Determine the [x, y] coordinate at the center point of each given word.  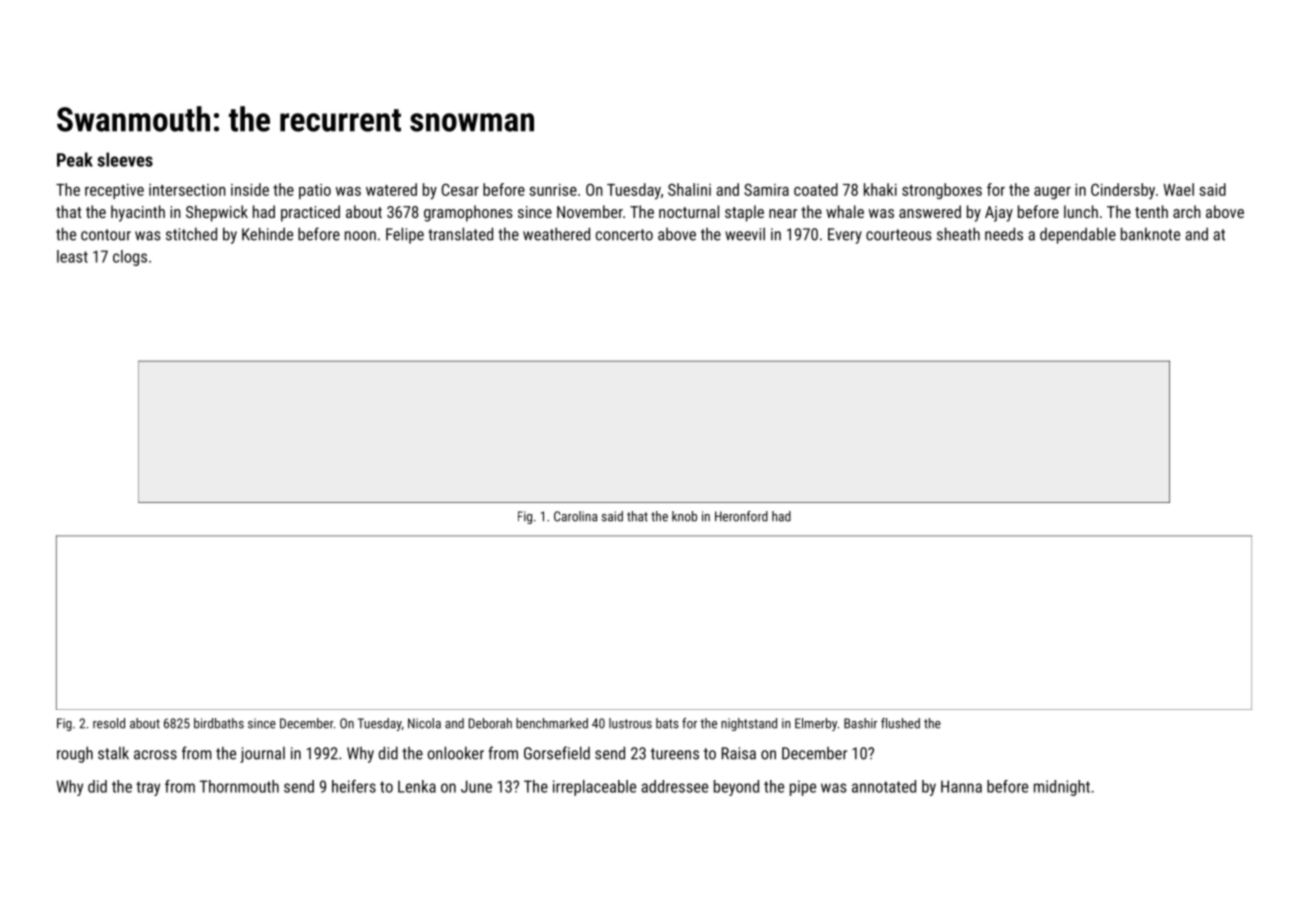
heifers [354, 786]
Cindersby [1123, 191]
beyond [736, 788]
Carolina [575, 516]
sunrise [553, 190]
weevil [745, 234]
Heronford [741, 516]
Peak [75, 159]
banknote [1150, 234]
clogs [130, 258]
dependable [1078, 236]
